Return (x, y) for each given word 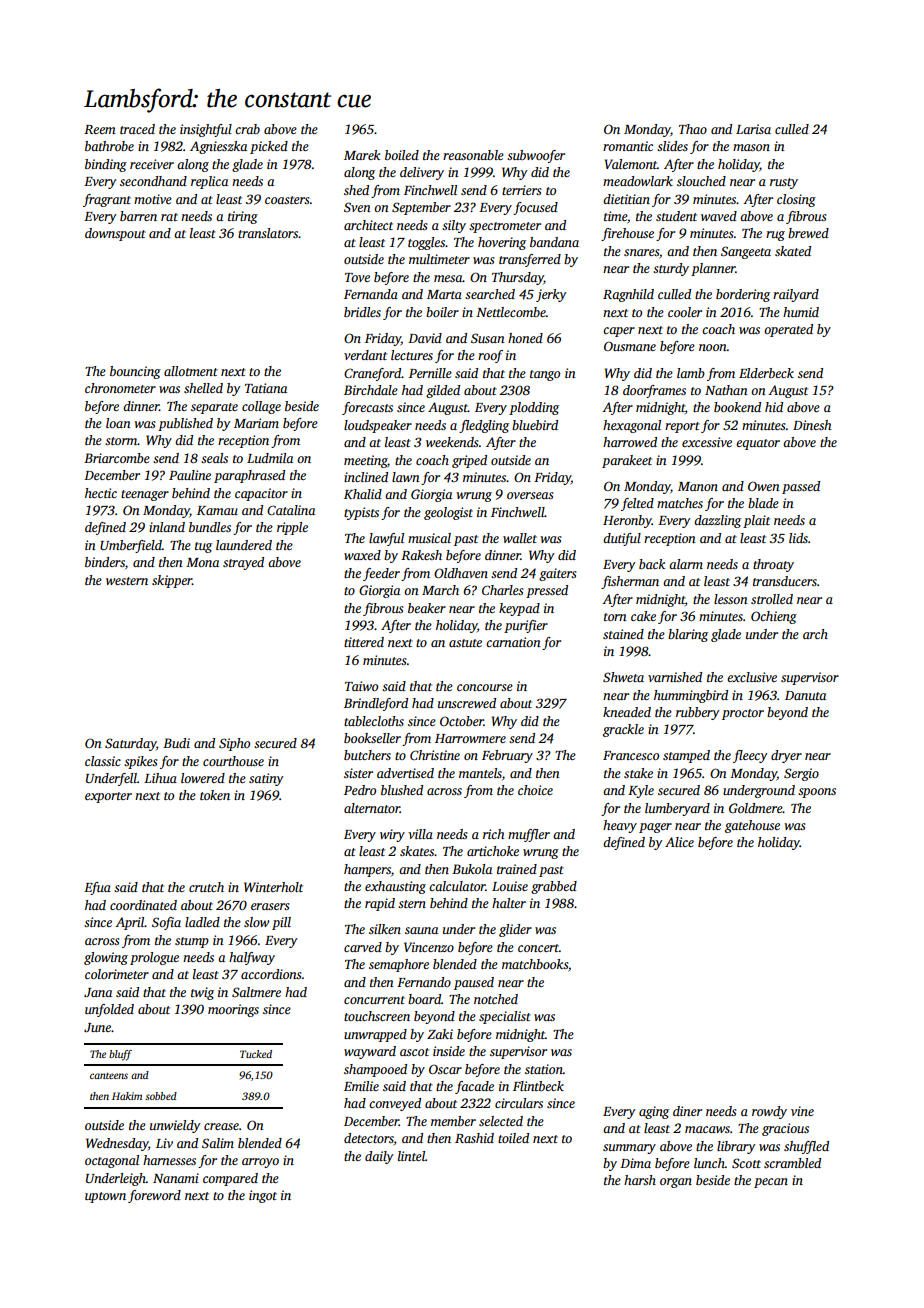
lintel (411, 1156)
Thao (693, 129)
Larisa (753, 129)
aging (654, 1112)
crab (247, 129)
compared (230, 1179)
